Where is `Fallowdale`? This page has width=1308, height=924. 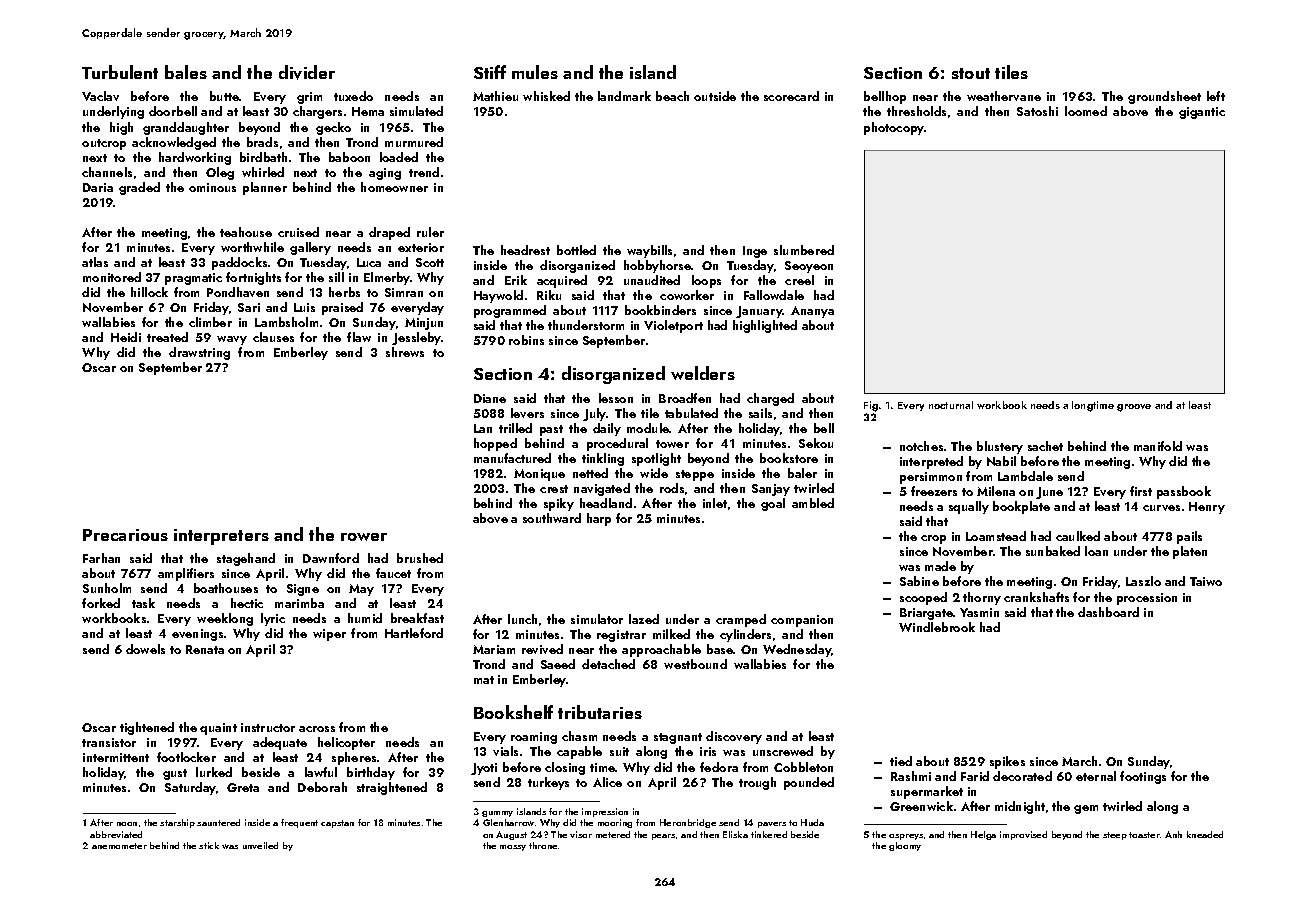 Fallowdale is located at coordinates (774, 295).
